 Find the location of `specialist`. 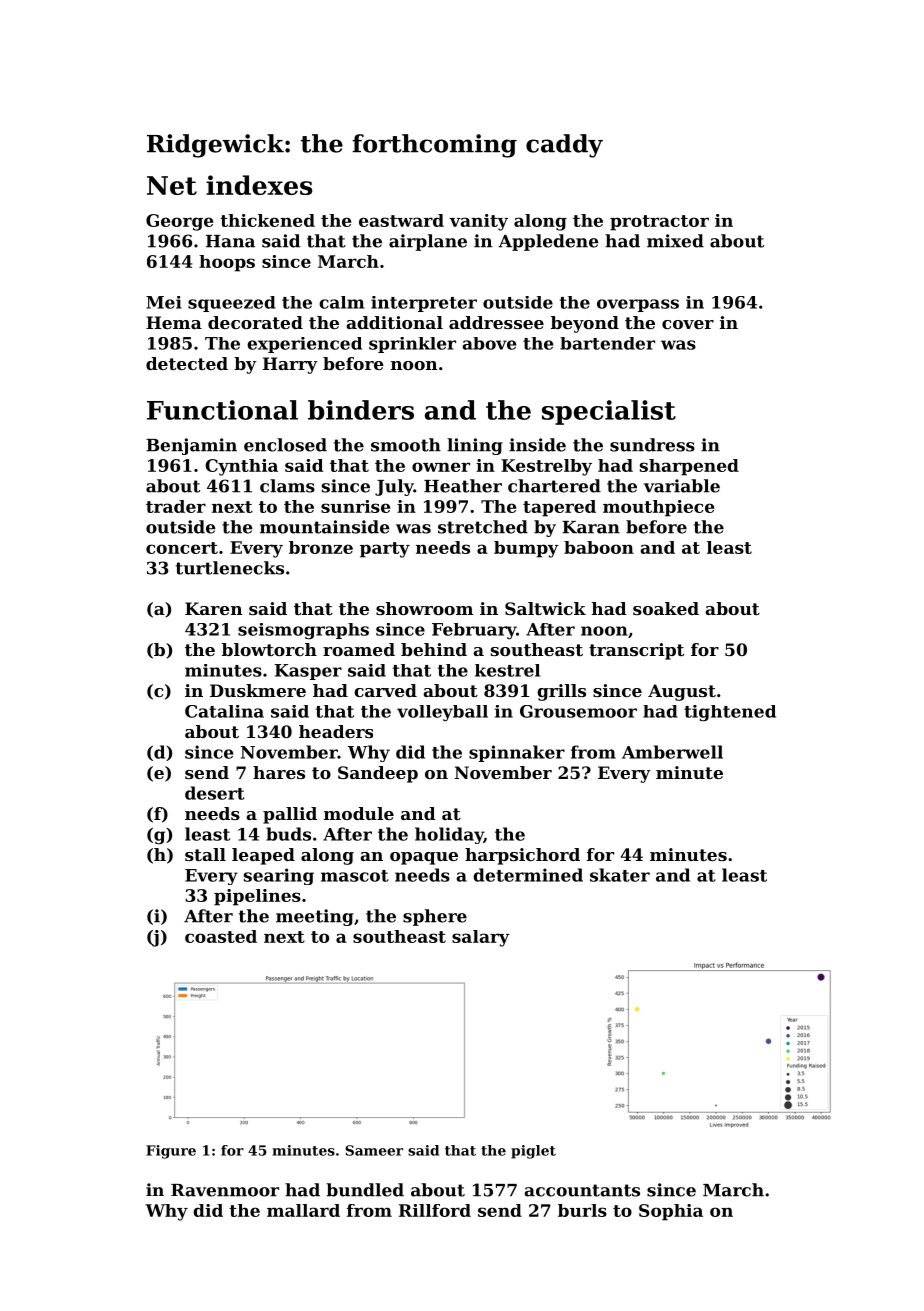

specialist is located at coordinates (609, 412).
